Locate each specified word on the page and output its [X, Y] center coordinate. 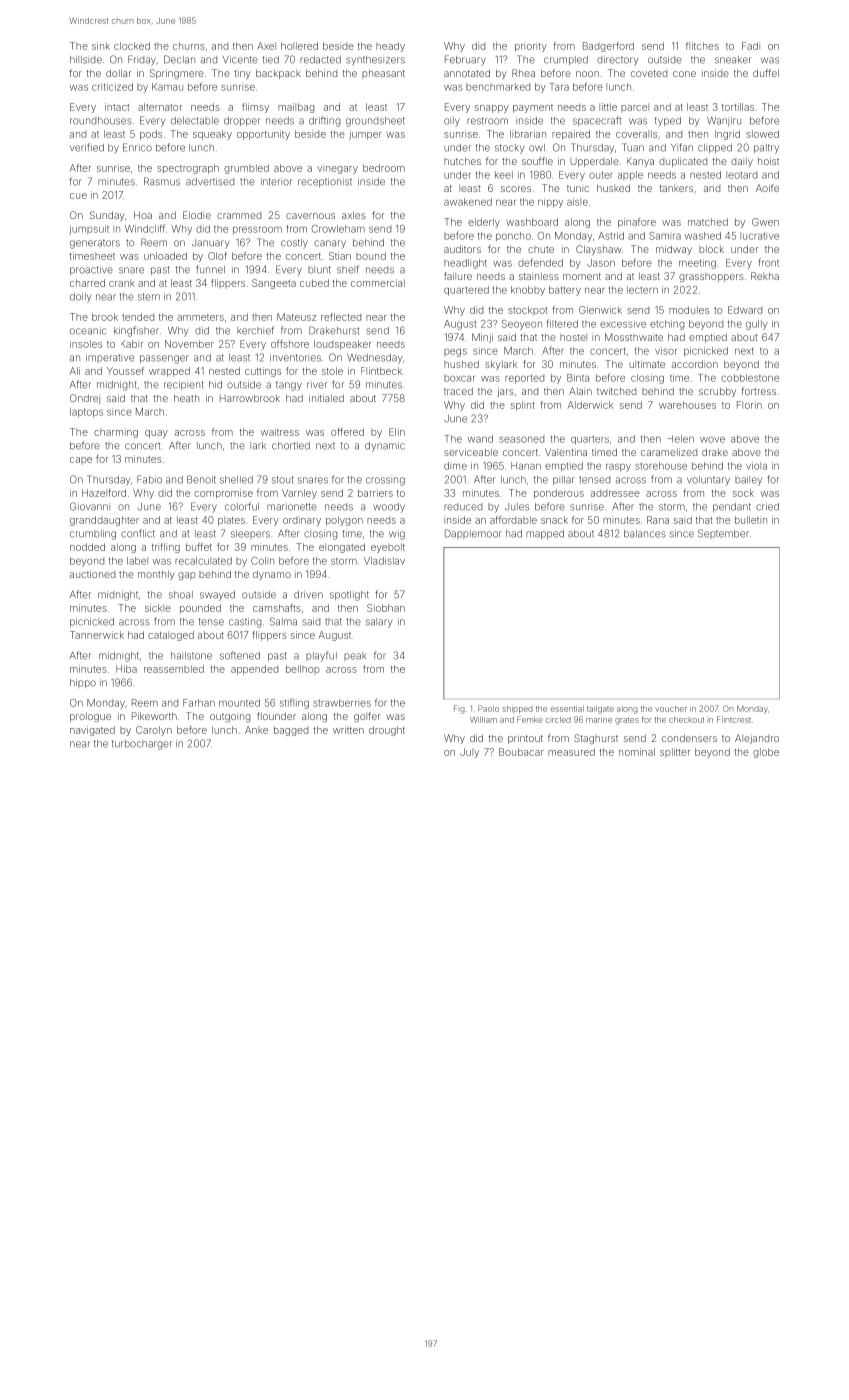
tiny [242, 74]
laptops [86, 413]
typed [668, 122]
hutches [462, 161]
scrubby [717, 392]
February [465, 60]
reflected [341, 317]
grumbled [246, 169]
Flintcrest [734, 719]
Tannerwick [97, 635]
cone [684, 74]
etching [667, 325]
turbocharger [142, 745]
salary [379, 623]
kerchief [255, 330]
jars [505, 392]
